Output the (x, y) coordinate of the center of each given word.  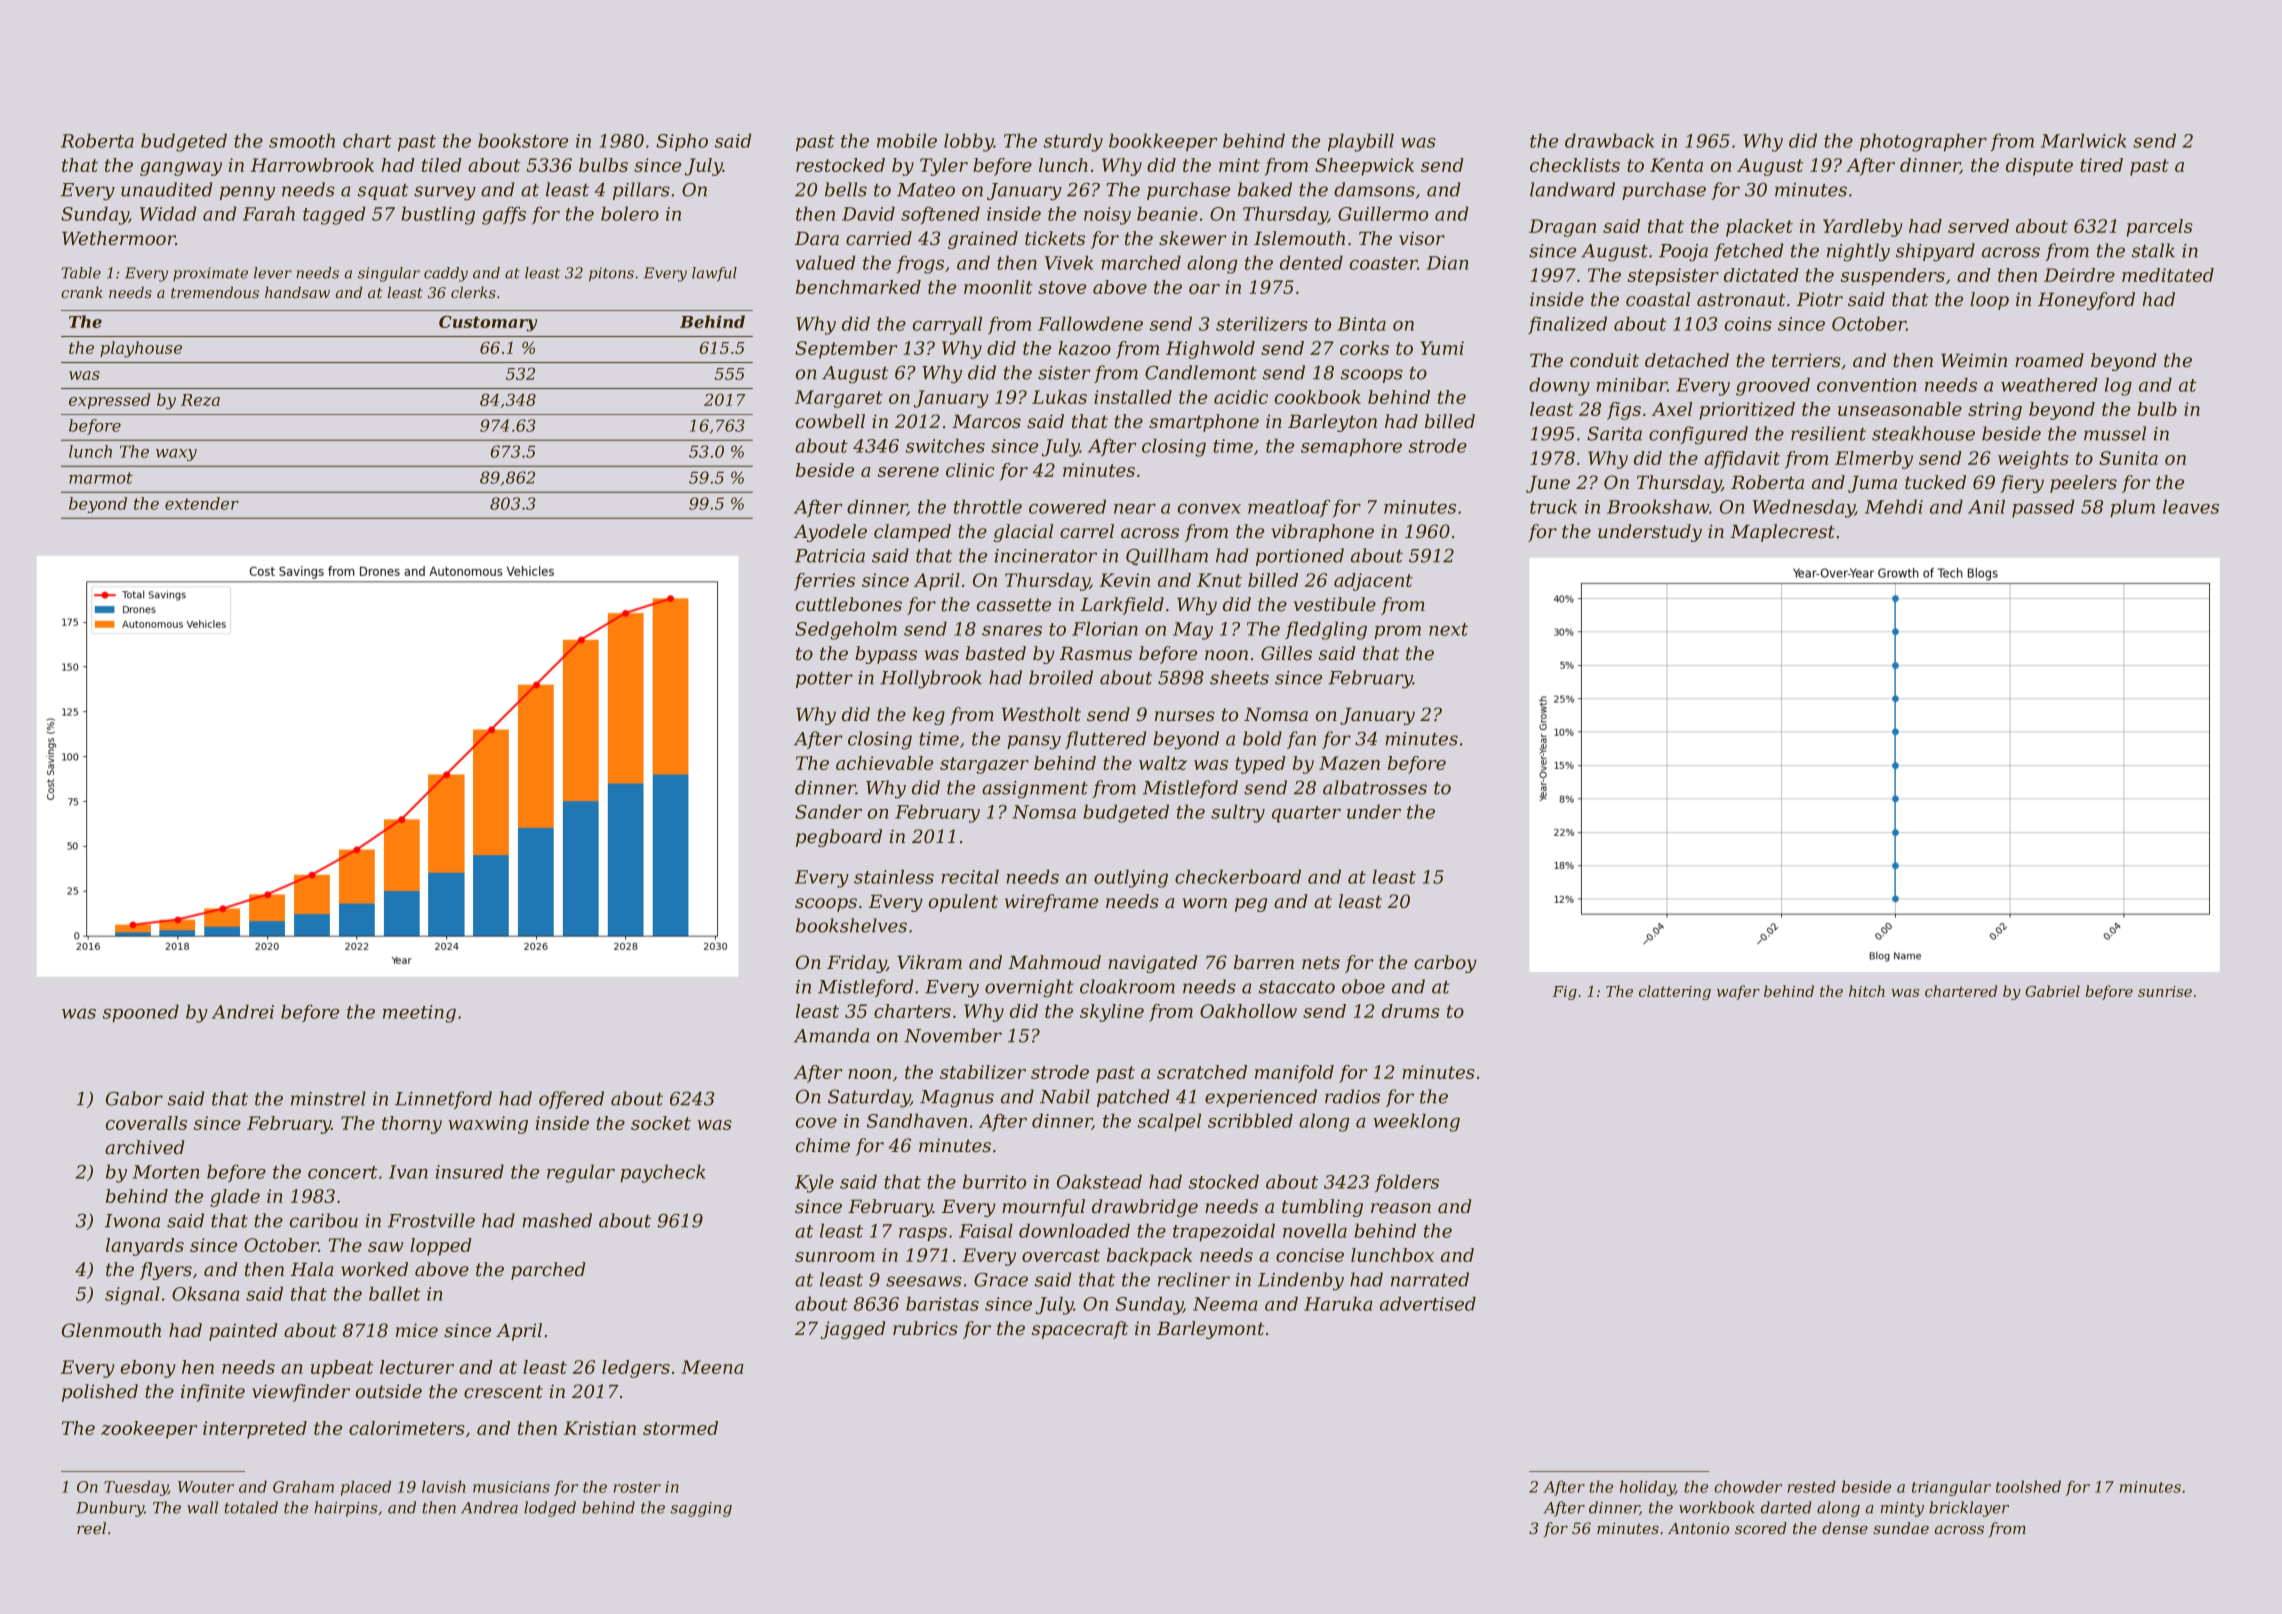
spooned (140, 1013)
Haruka (1338, 1303)
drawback (1609, 140)
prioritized (1747, 411)
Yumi (1442, 348)
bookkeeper (1163, 142)
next (1448, 629)
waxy (176, 454)
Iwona (132, 1221)
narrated (1430, 1279)
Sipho (682, 142)
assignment (1035, 790)
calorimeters (407, 1428)
